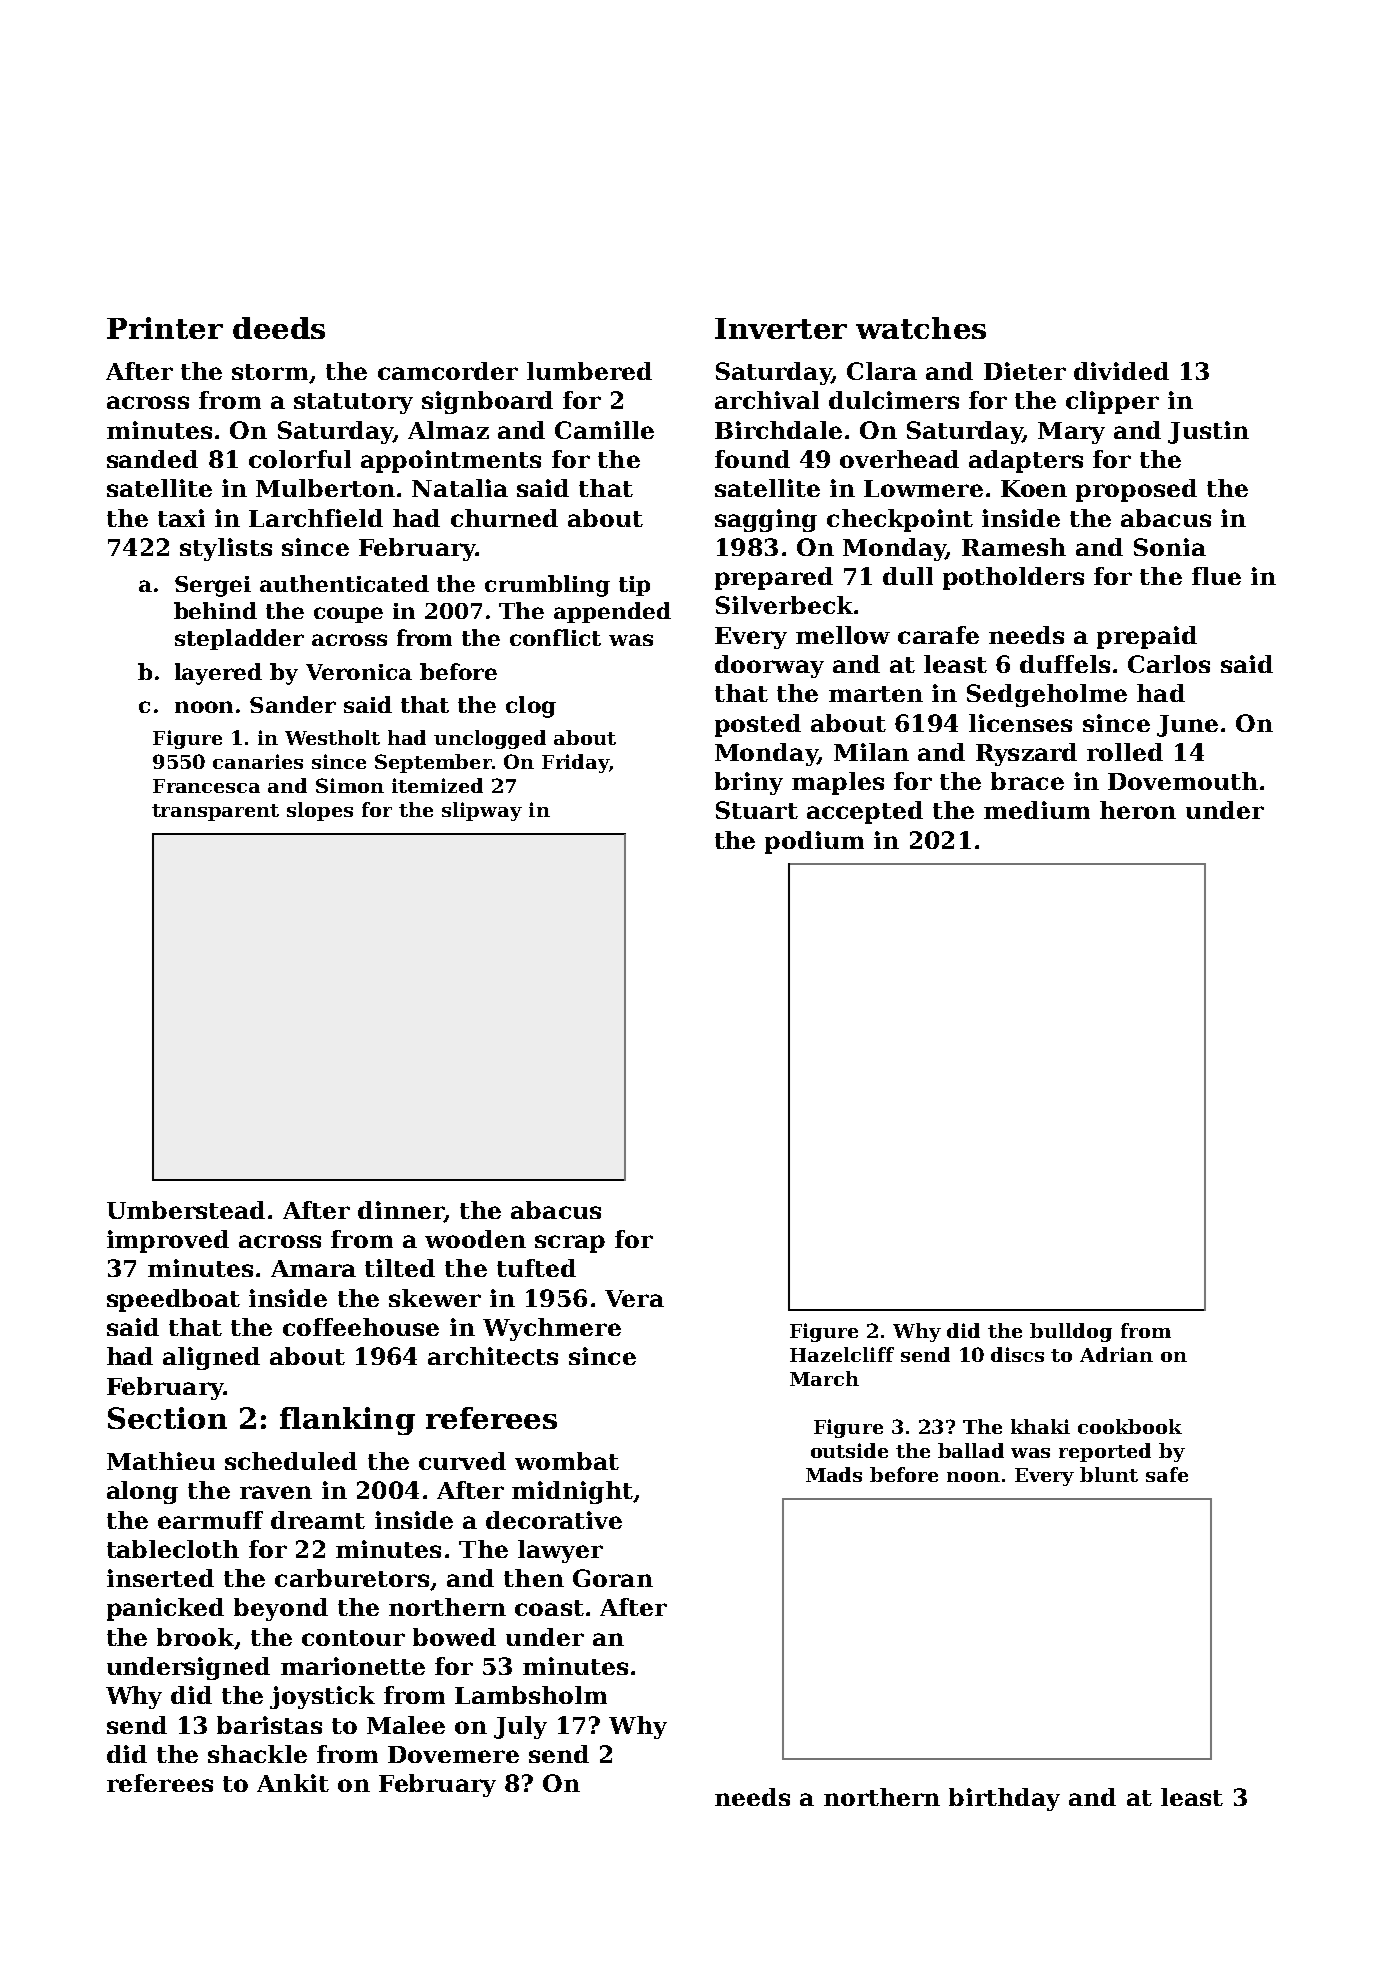 The image size is (1386, 1969). What do you see at coordinates (814, 842) in the screenshot?
I see `podium` at bounding box center [814, 842].
